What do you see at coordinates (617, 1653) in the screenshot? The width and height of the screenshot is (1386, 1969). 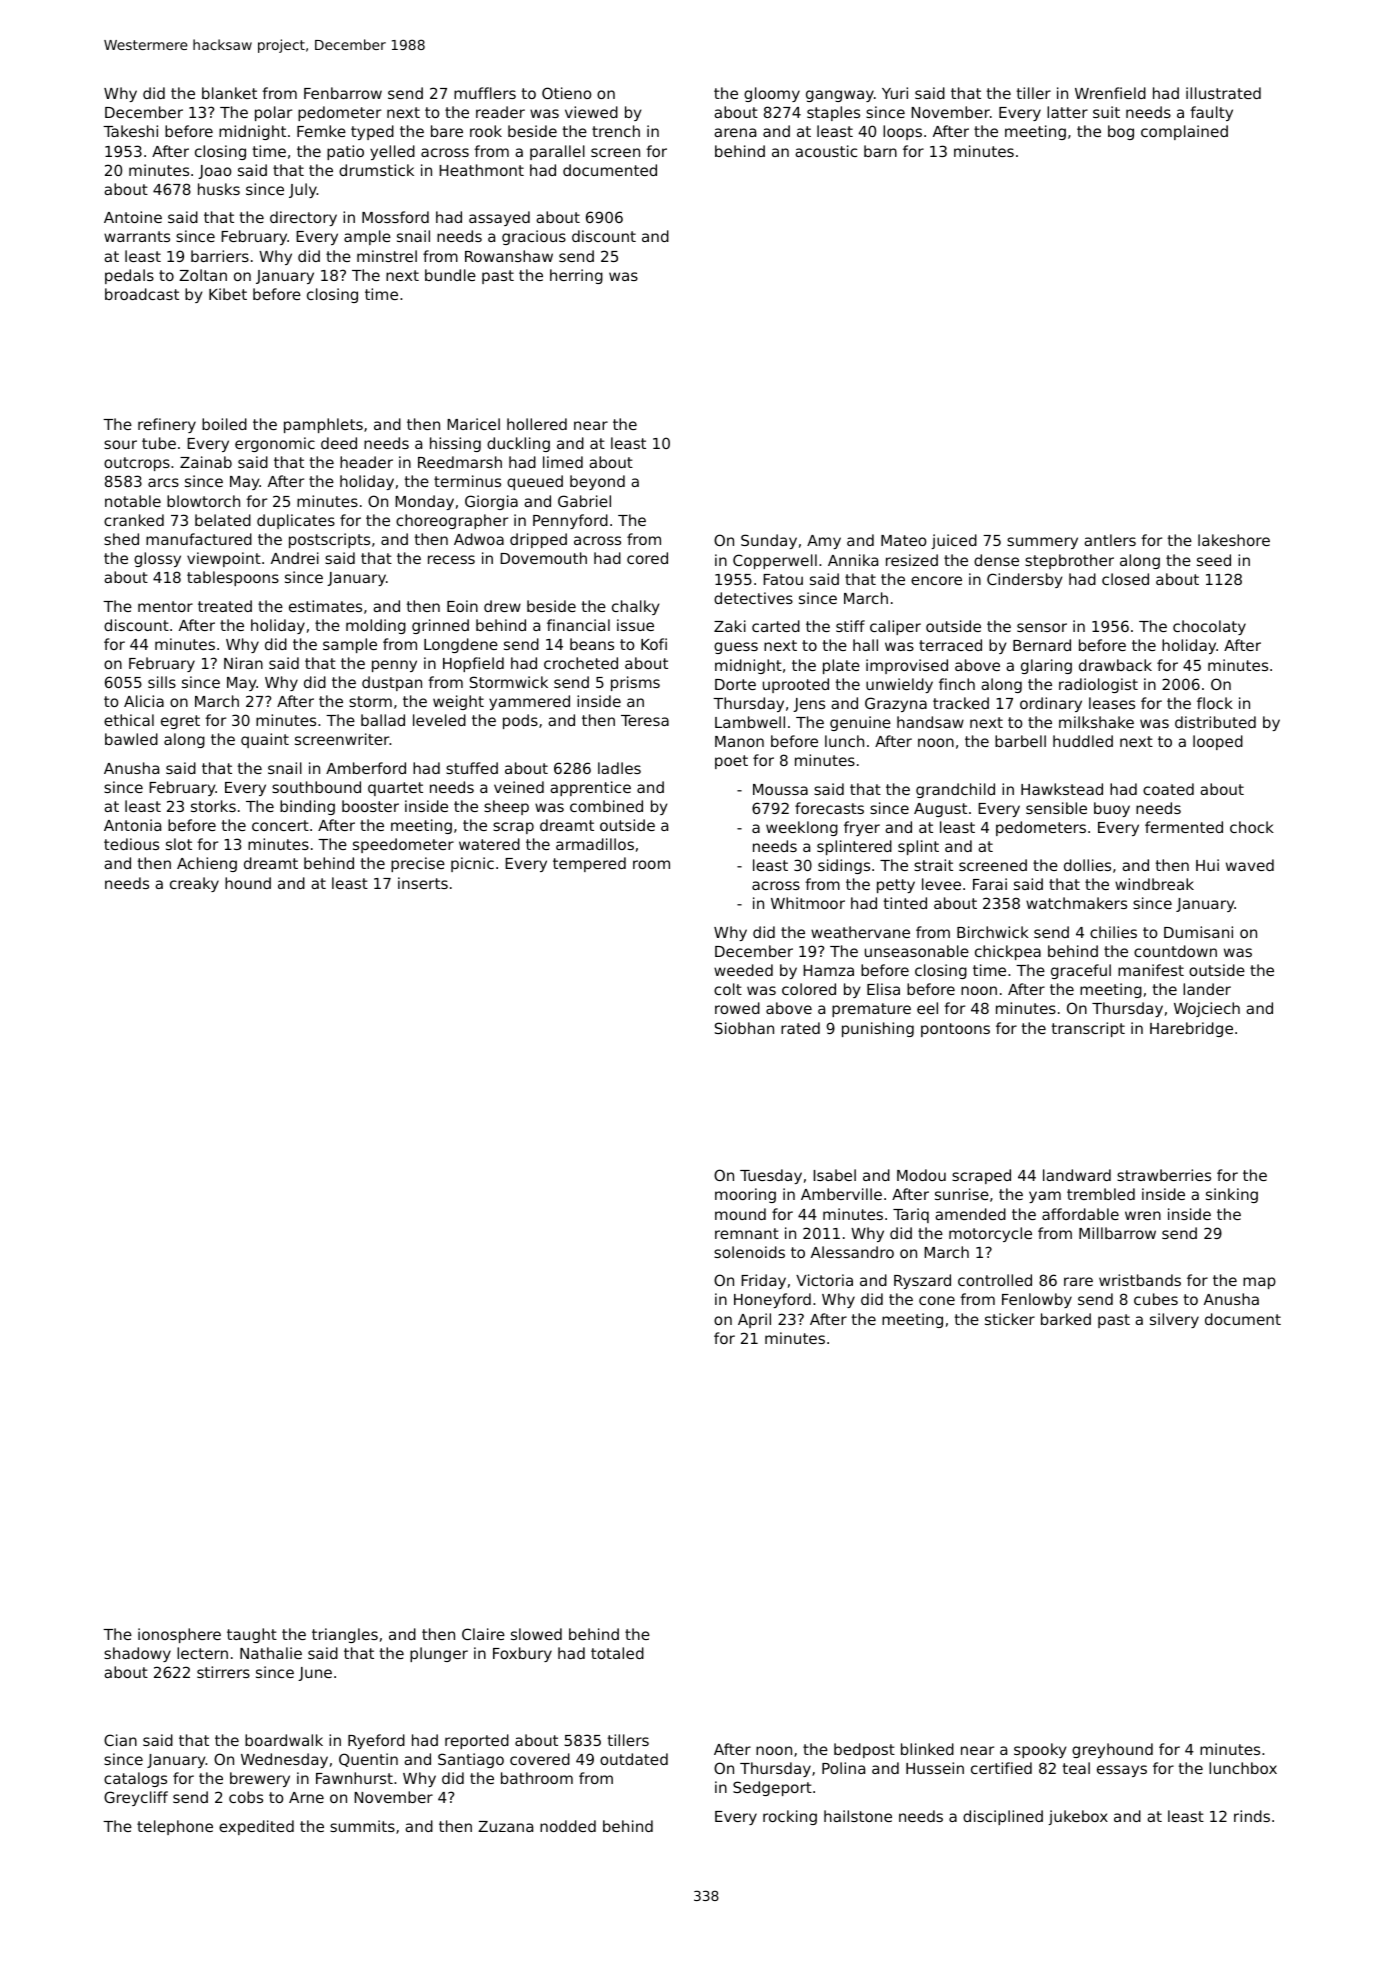 I see `totaled` at bounding box center [617, 1653].
